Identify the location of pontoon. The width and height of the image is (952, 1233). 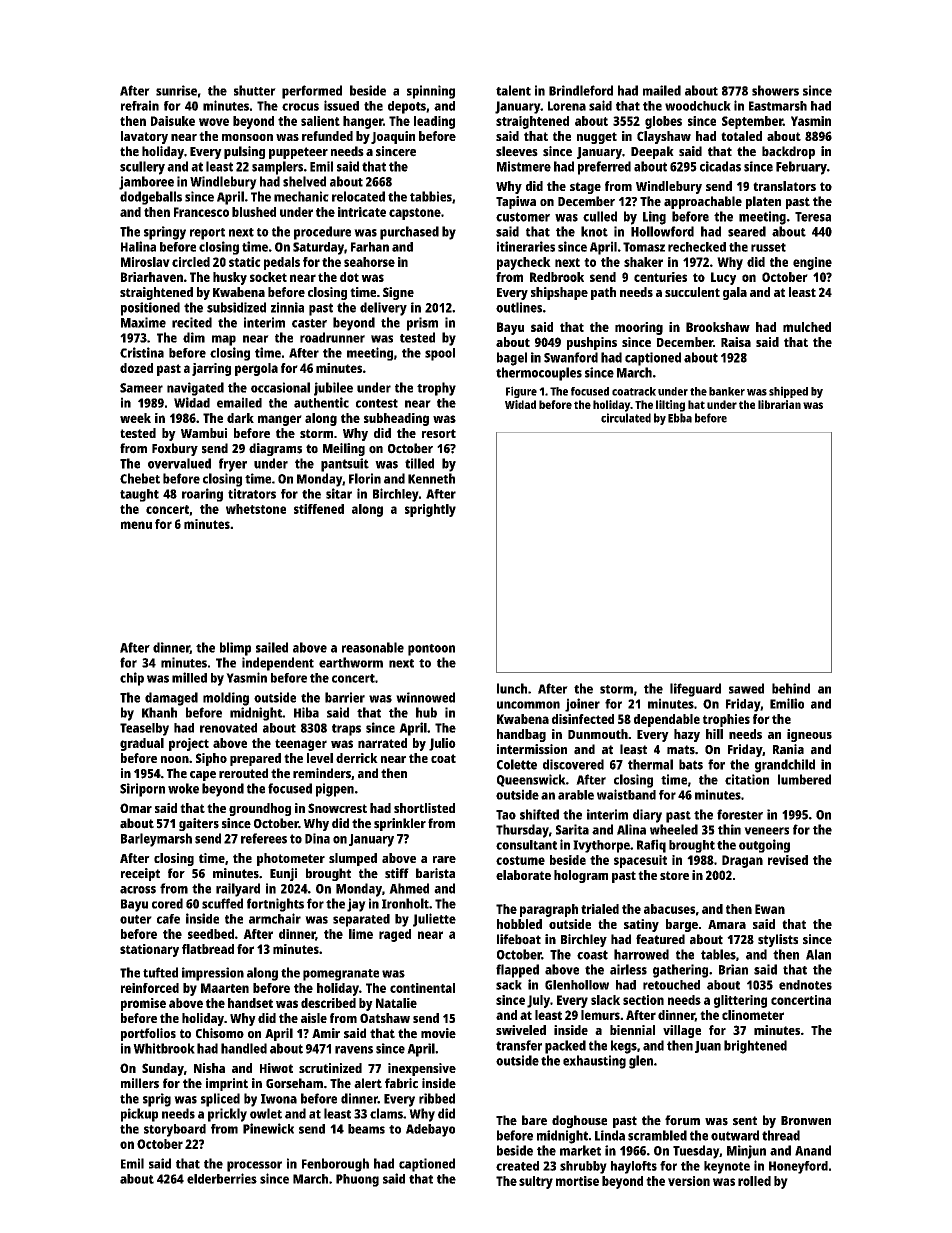
(431, 650).
